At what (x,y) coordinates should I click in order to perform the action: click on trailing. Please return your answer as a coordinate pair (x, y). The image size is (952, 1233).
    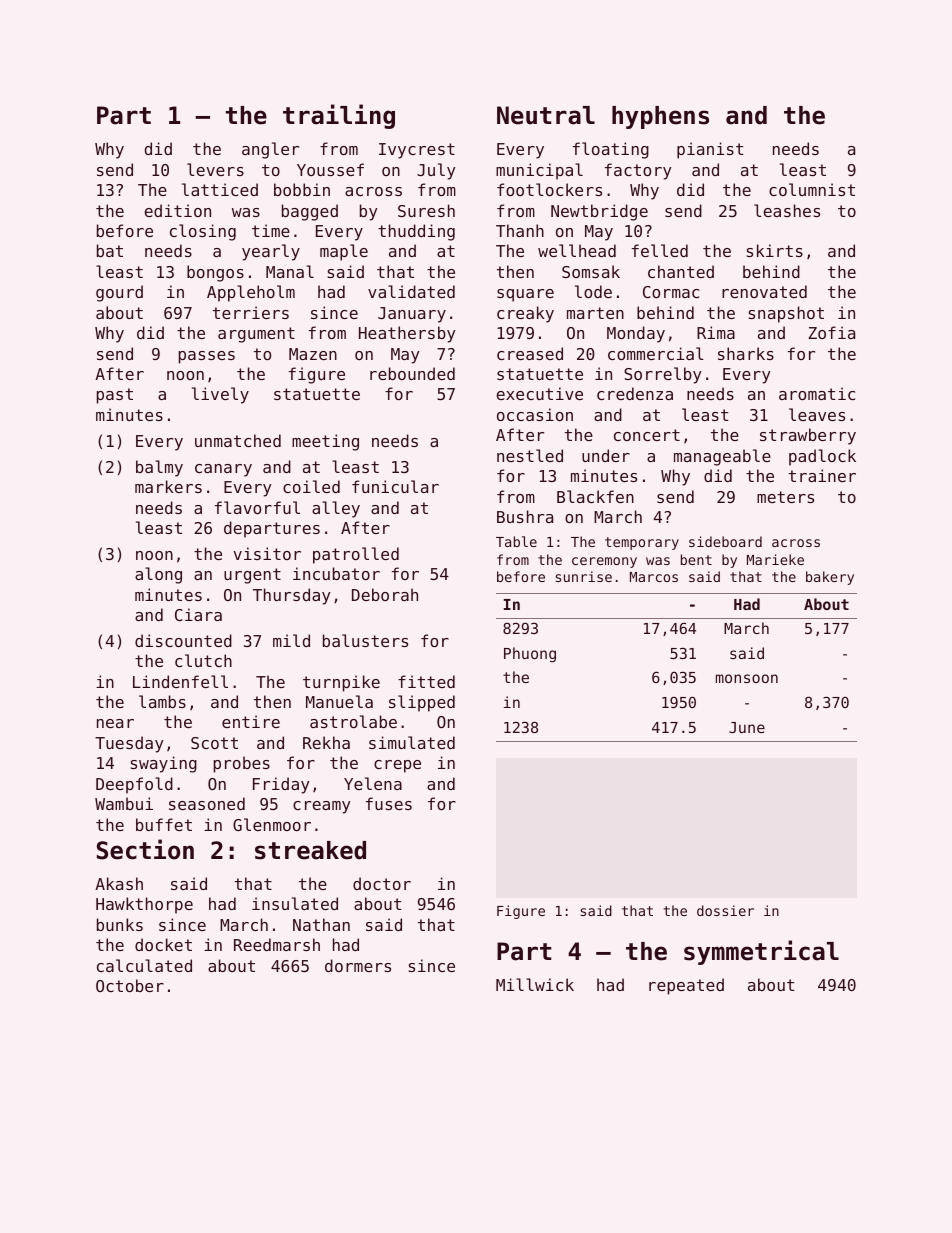
    Looking at the image, I should click on (339, 116).
